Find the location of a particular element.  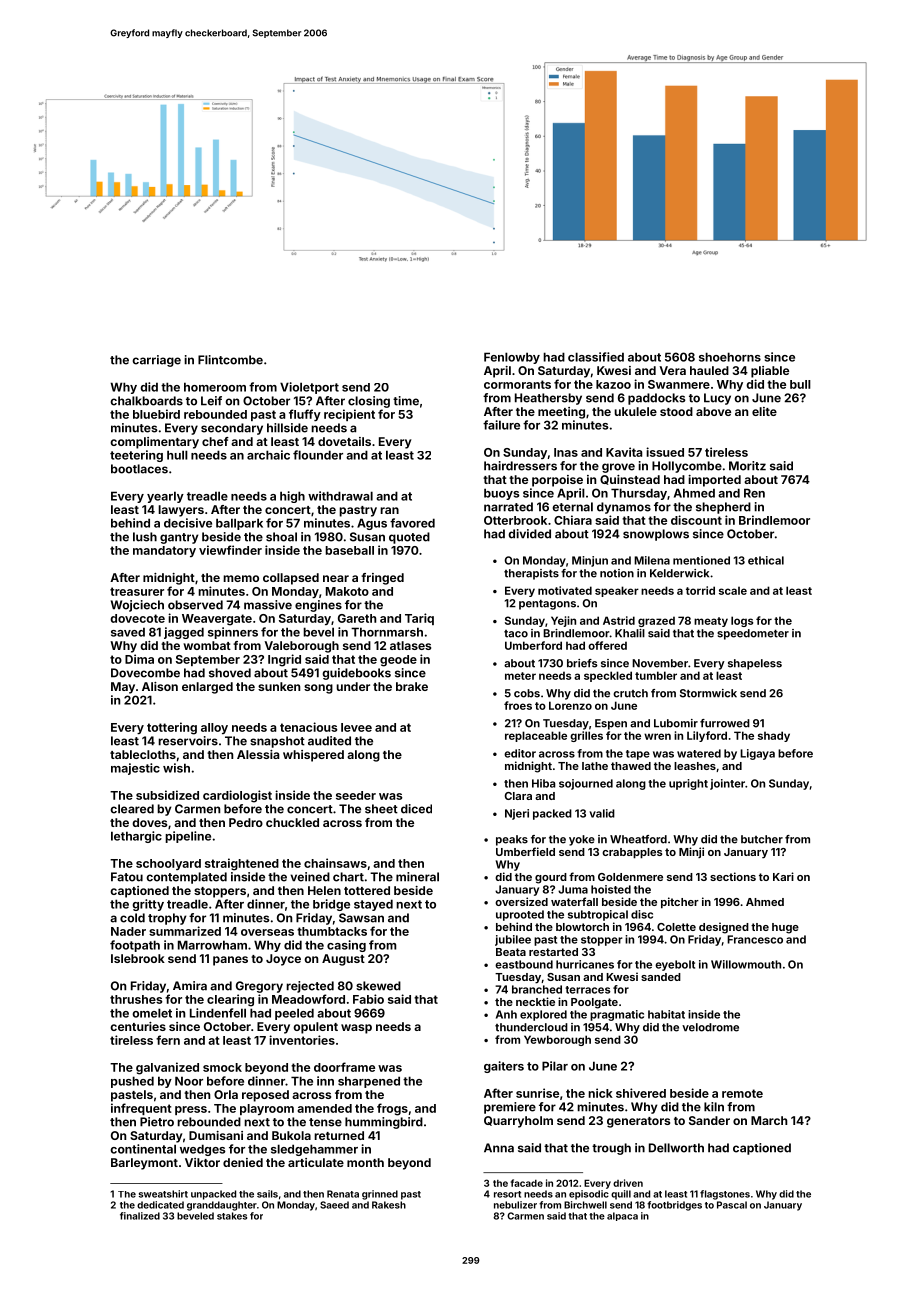

doves is located at coordinates (149, 822).
